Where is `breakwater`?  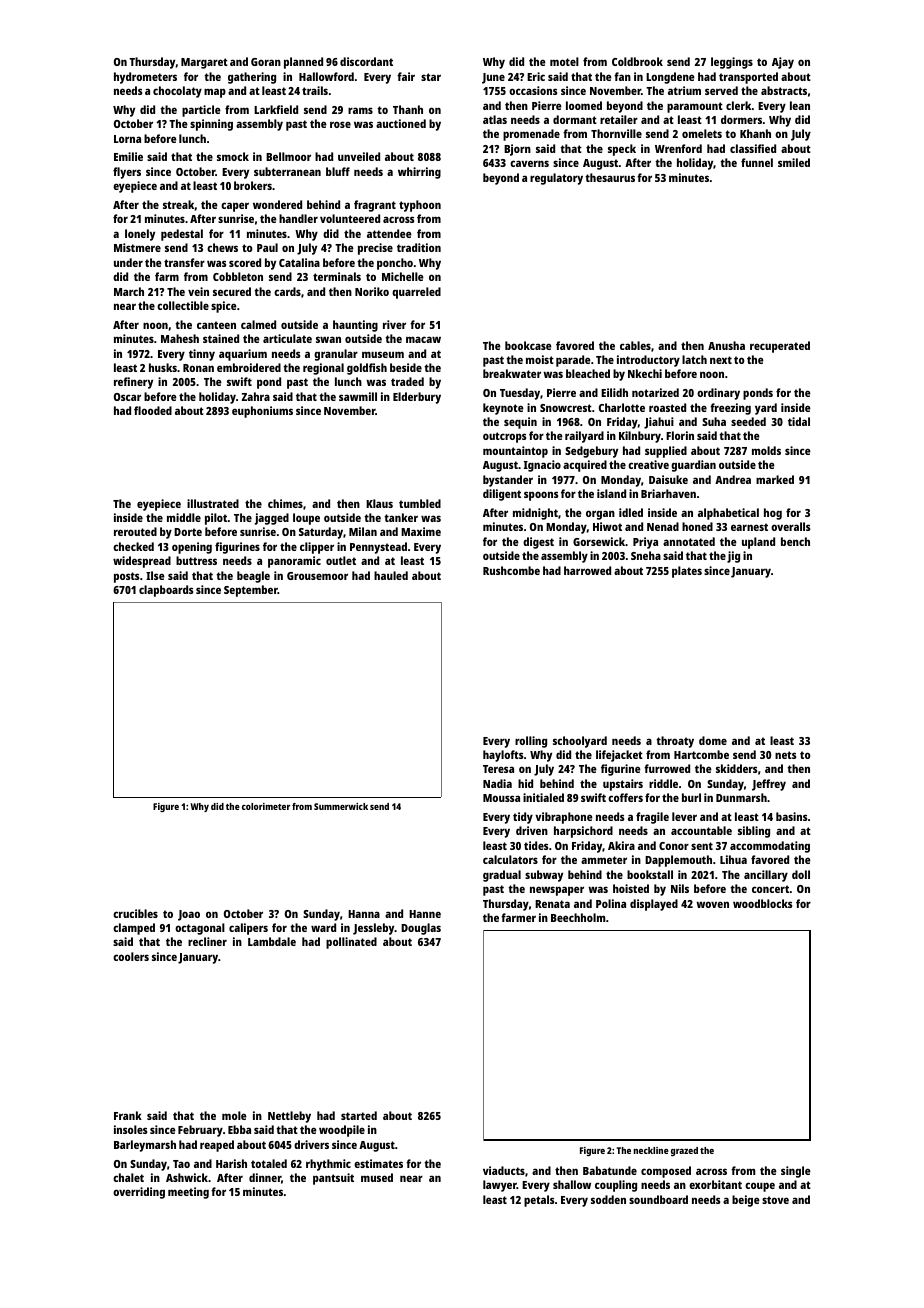
breakwater is located at coordinates (512, 373).
